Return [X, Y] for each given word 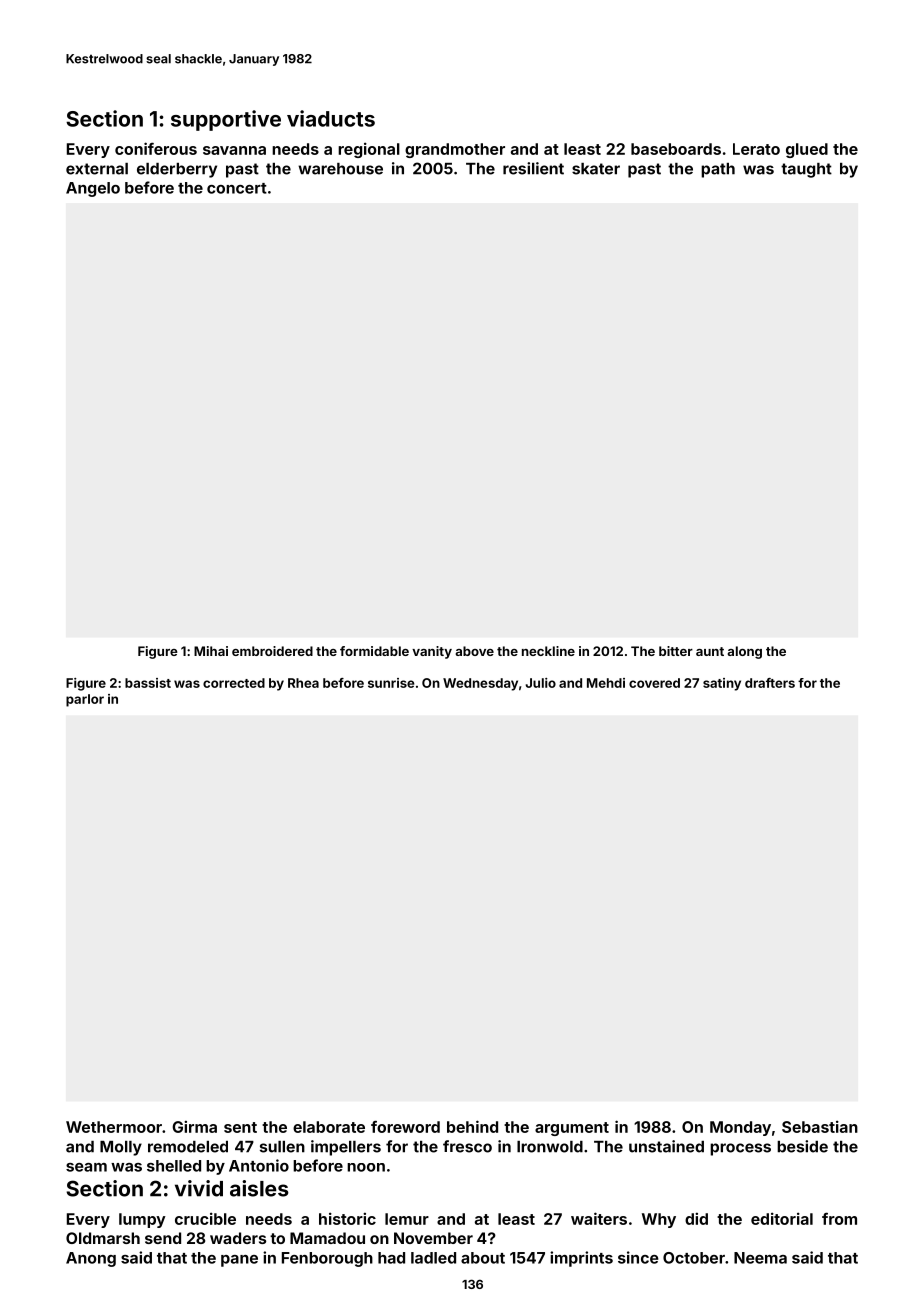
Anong [91, 1259]
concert [237, 188]
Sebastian [820, 1126]
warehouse [340, 169]
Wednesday [480, 684]
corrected [234, 683]
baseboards [676, 149]
